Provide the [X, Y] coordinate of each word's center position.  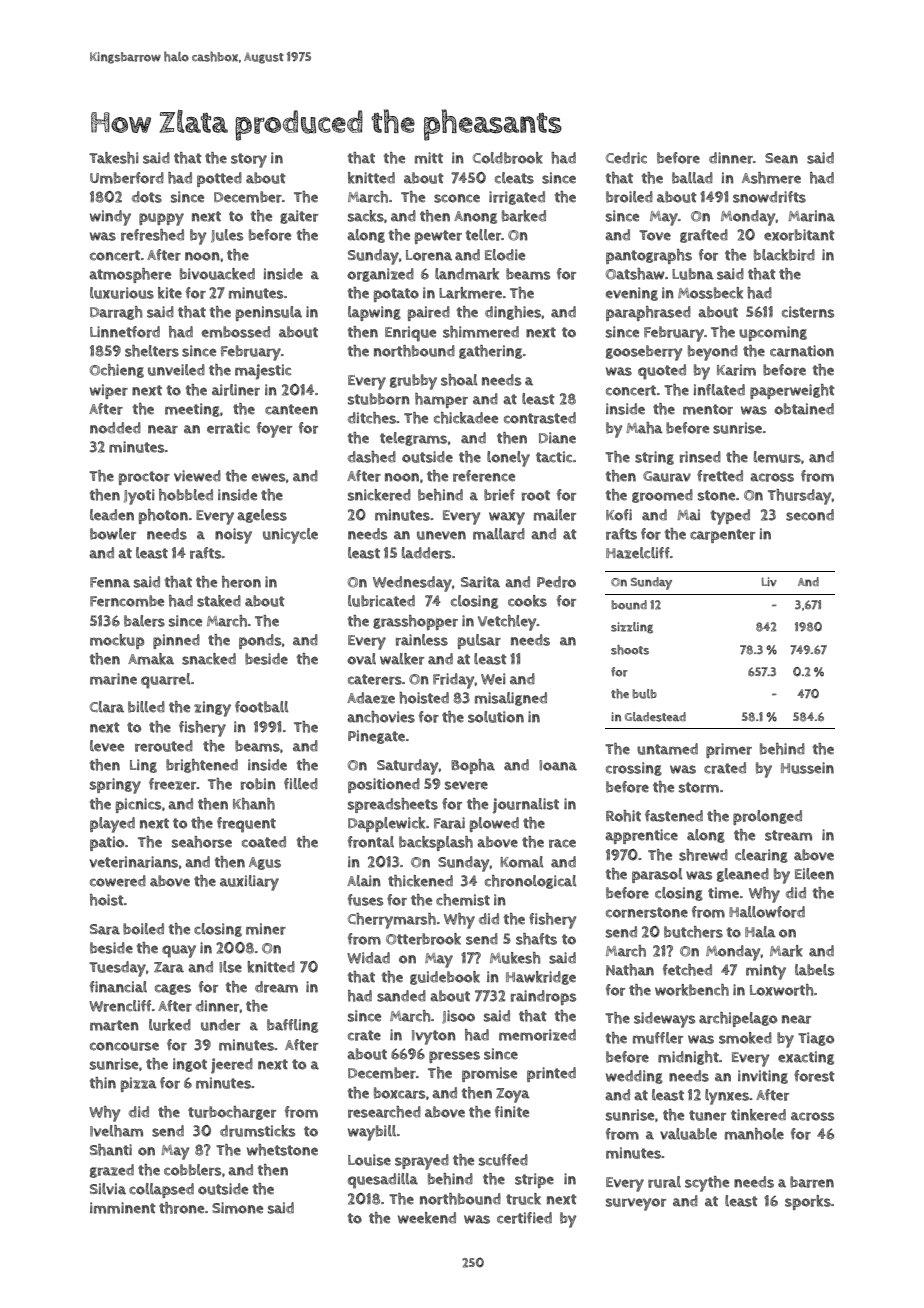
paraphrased [648, 313]
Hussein [807, 768]
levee [107, 746]
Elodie [505, 255]
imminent [123, 1208]
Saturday [408, 767]
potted [219, 179]
